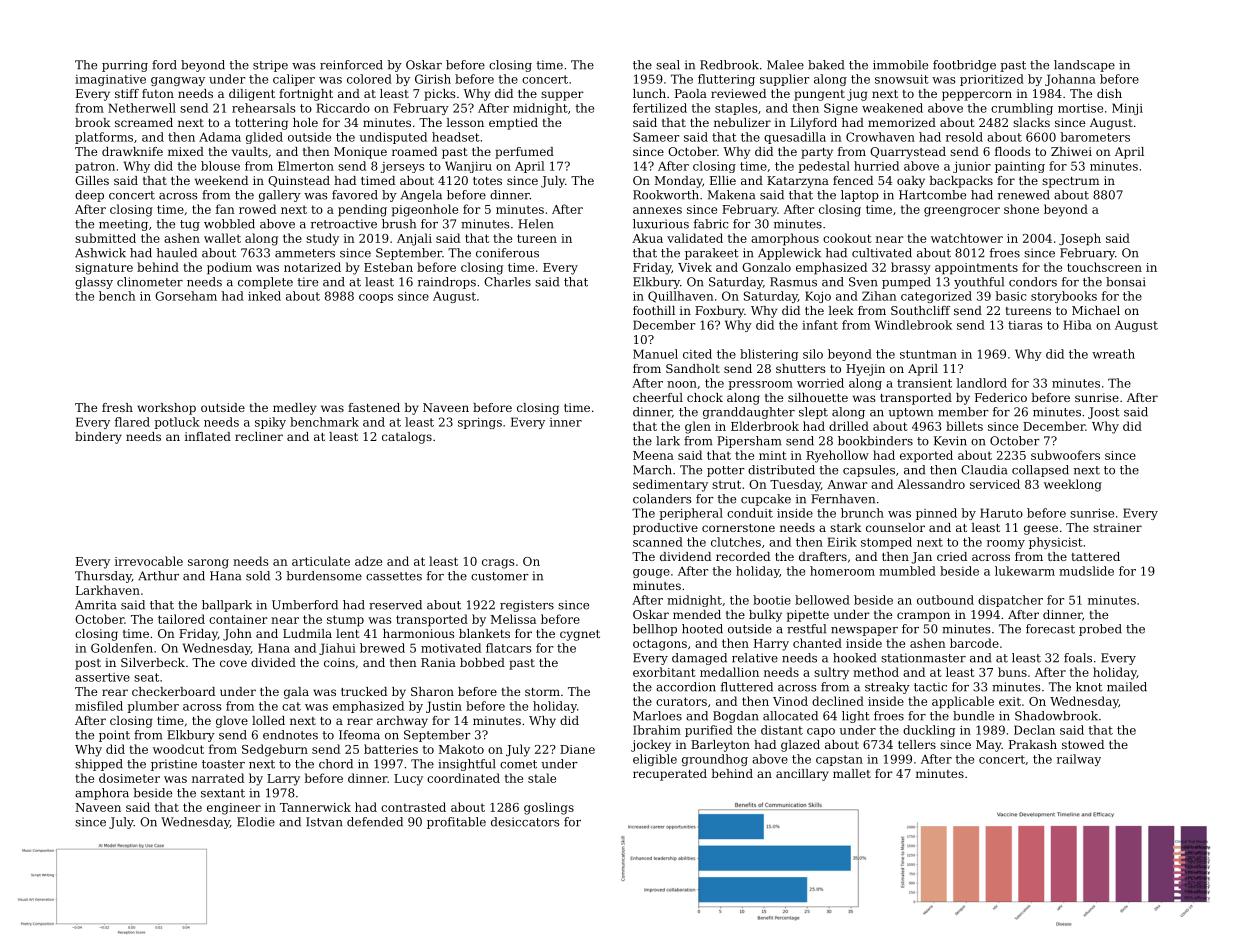 The image size is (1233, 952). I want to click on rehearsals, so click(264, 108).
